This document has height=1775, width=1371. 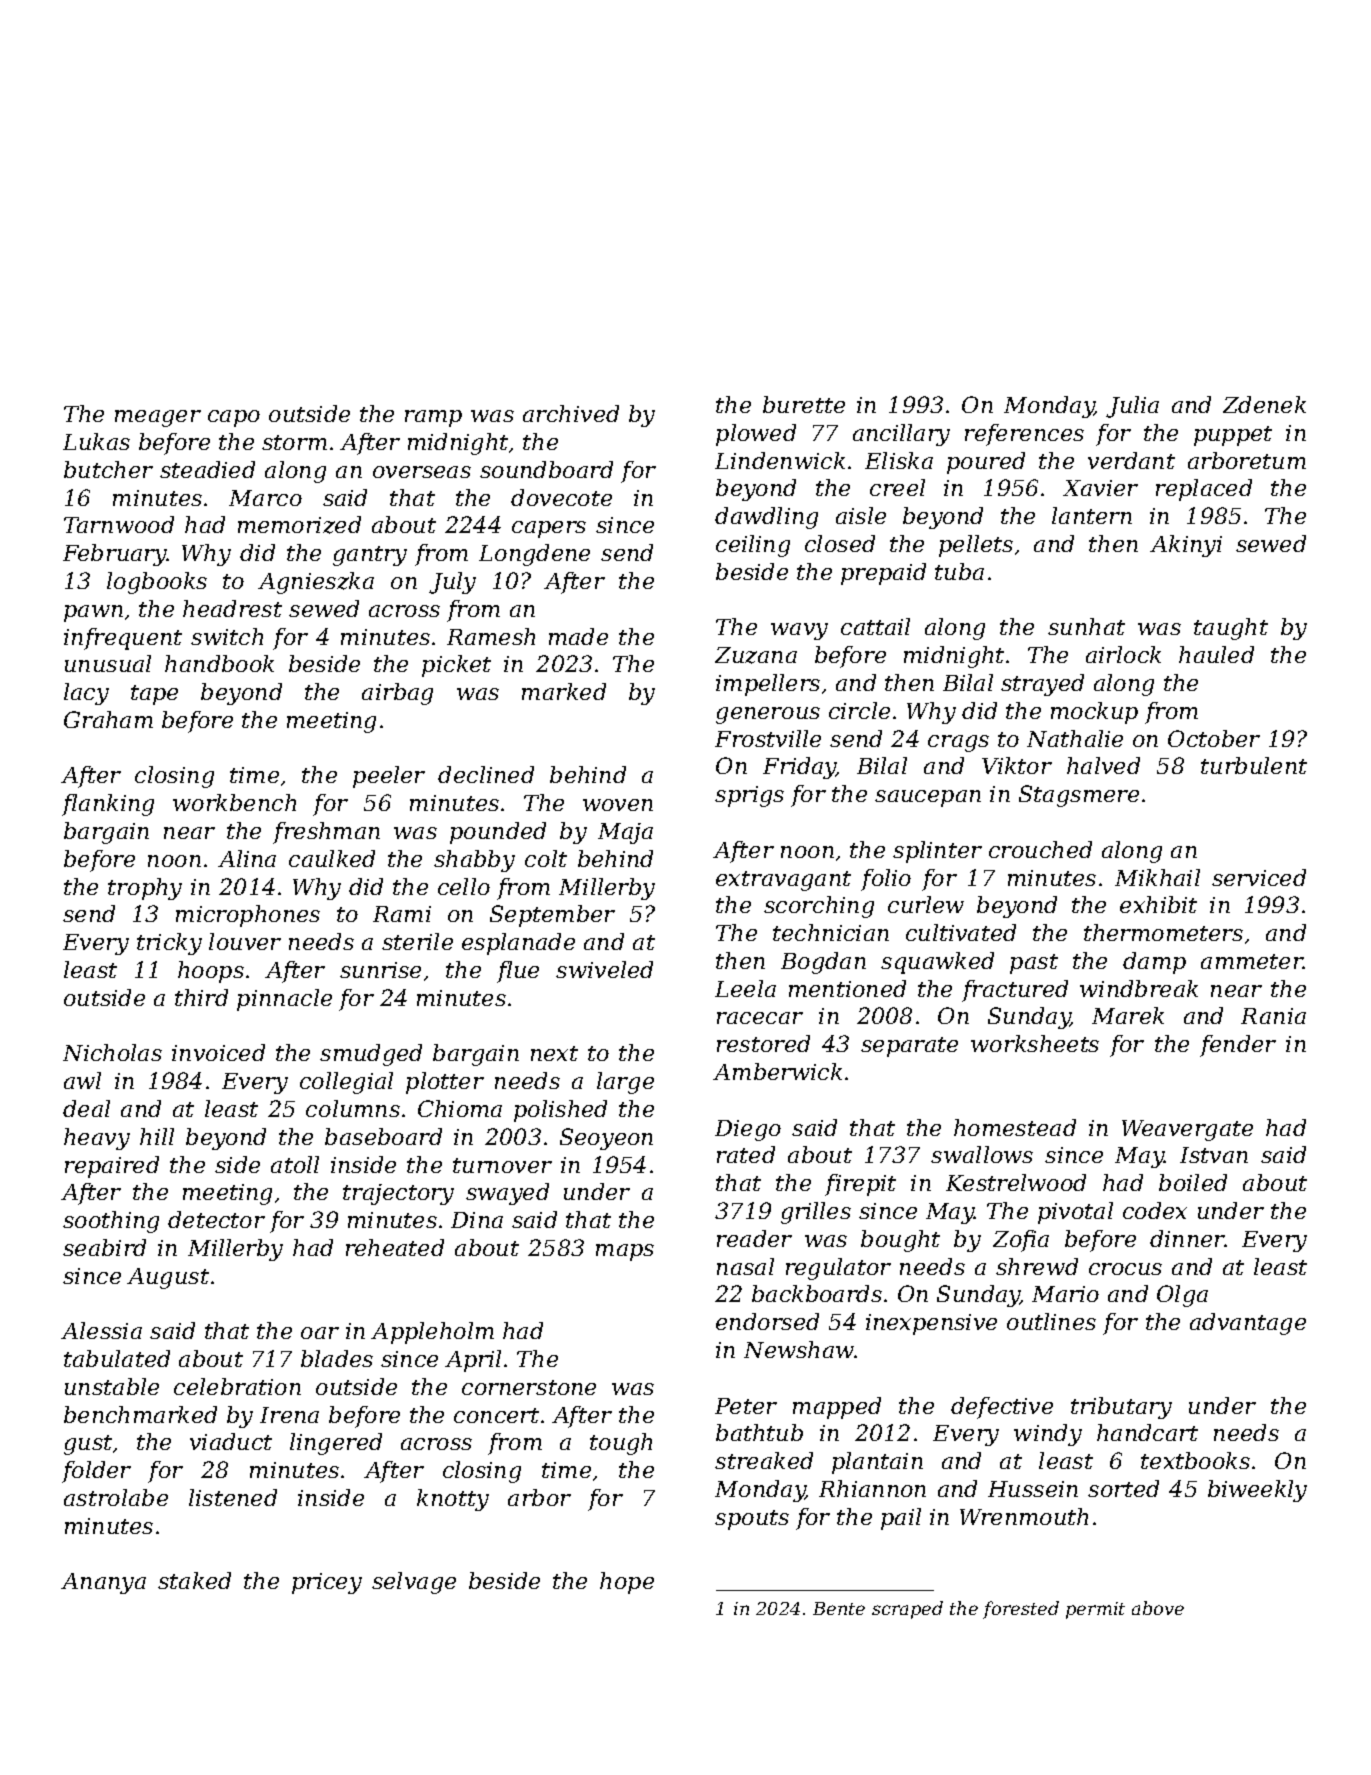 I want to click on astrolabe, so click(x=116, y=1497).
